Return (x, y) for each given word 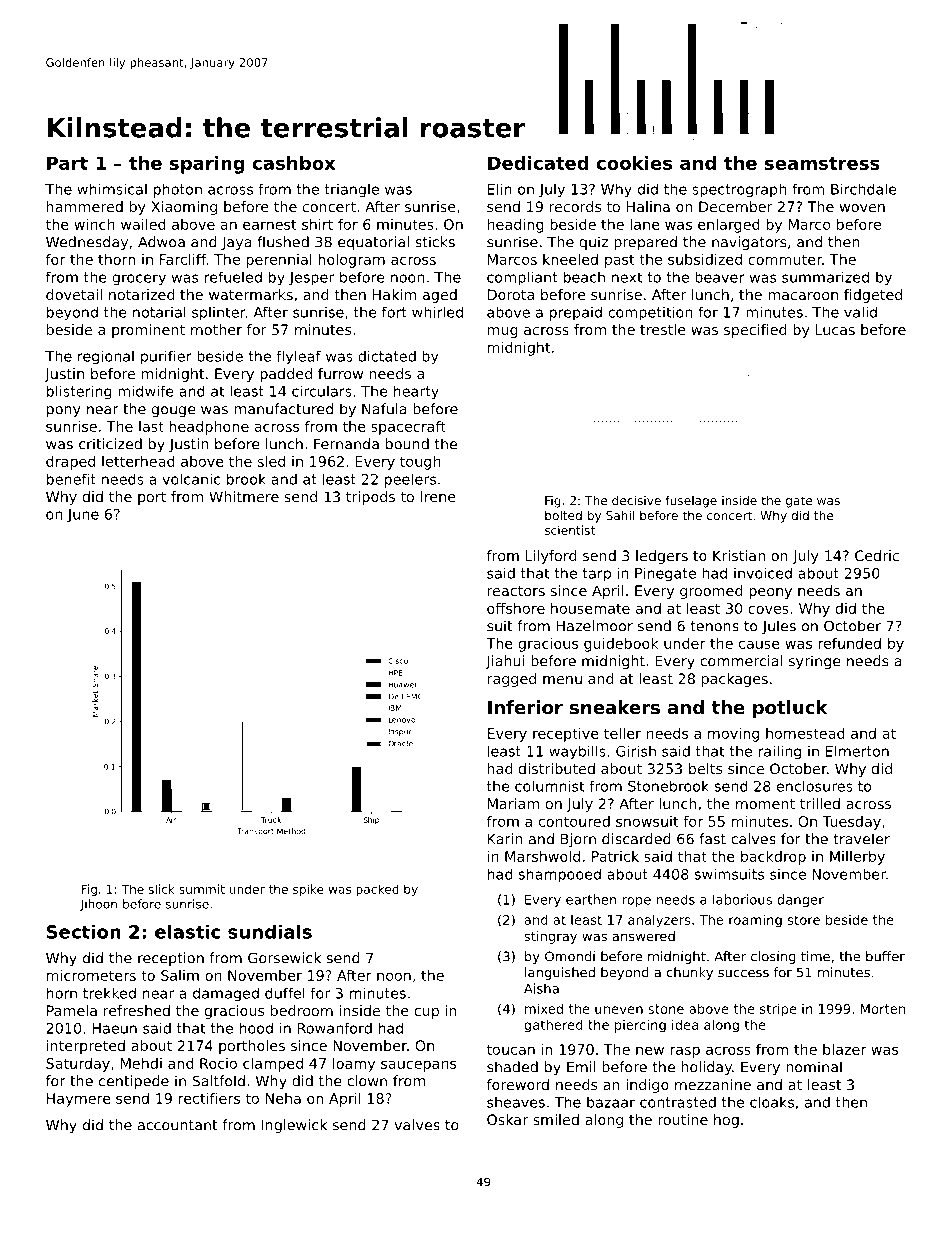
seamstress (822, 163)
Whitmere (244, 496)
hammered (85, 206)
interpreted (86, 1047)
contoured (574, 821)
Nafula (384, 409)
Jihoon (98, 905)
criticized (110, 444)
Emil (581, 1067)
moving (733, 735)
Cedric (877, 555)
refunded (849, 643)
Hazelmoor (594, 626)
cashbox (294, 163)
